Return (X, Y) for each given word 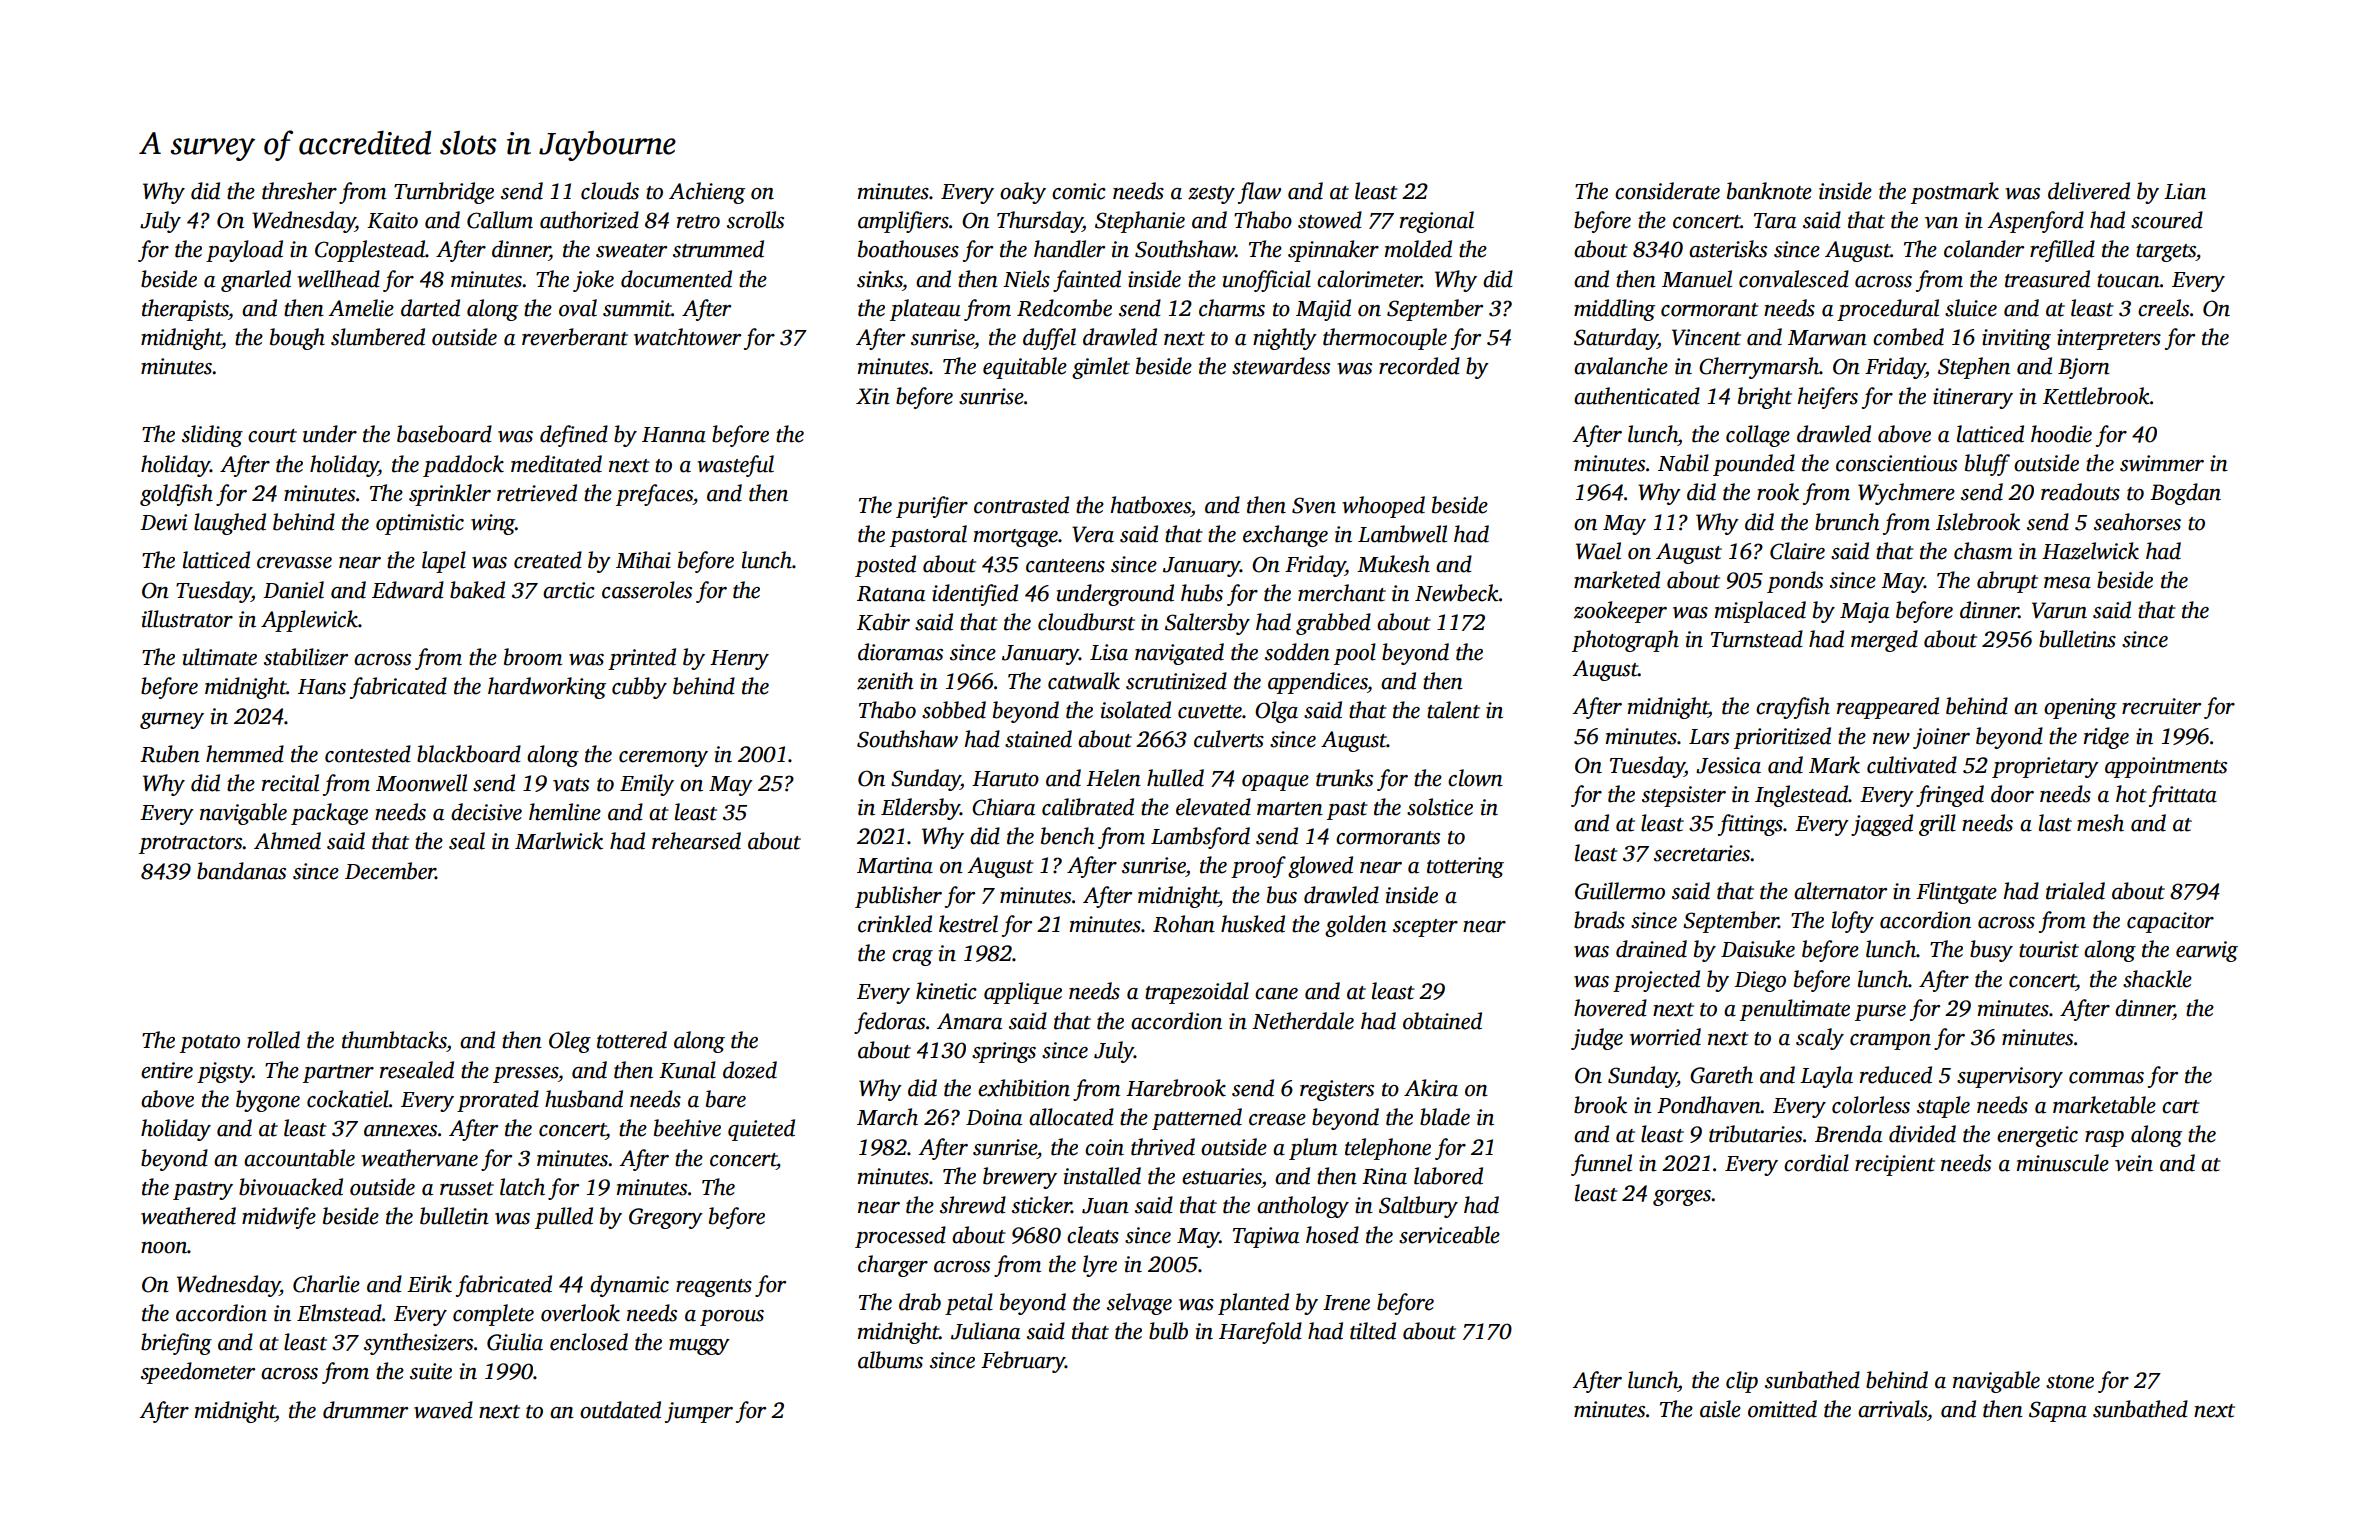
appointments (2166, 767)
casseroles (647, 590)
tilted (1373, 1331)
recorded (1419, 366)
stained (1038, 739)
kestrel (968, 924)
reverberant (575, 337)
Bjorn (2084, 368)
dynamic (629, 1286)
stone (2070, 1382)
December (390, 871)
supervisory (2010, 1077)
